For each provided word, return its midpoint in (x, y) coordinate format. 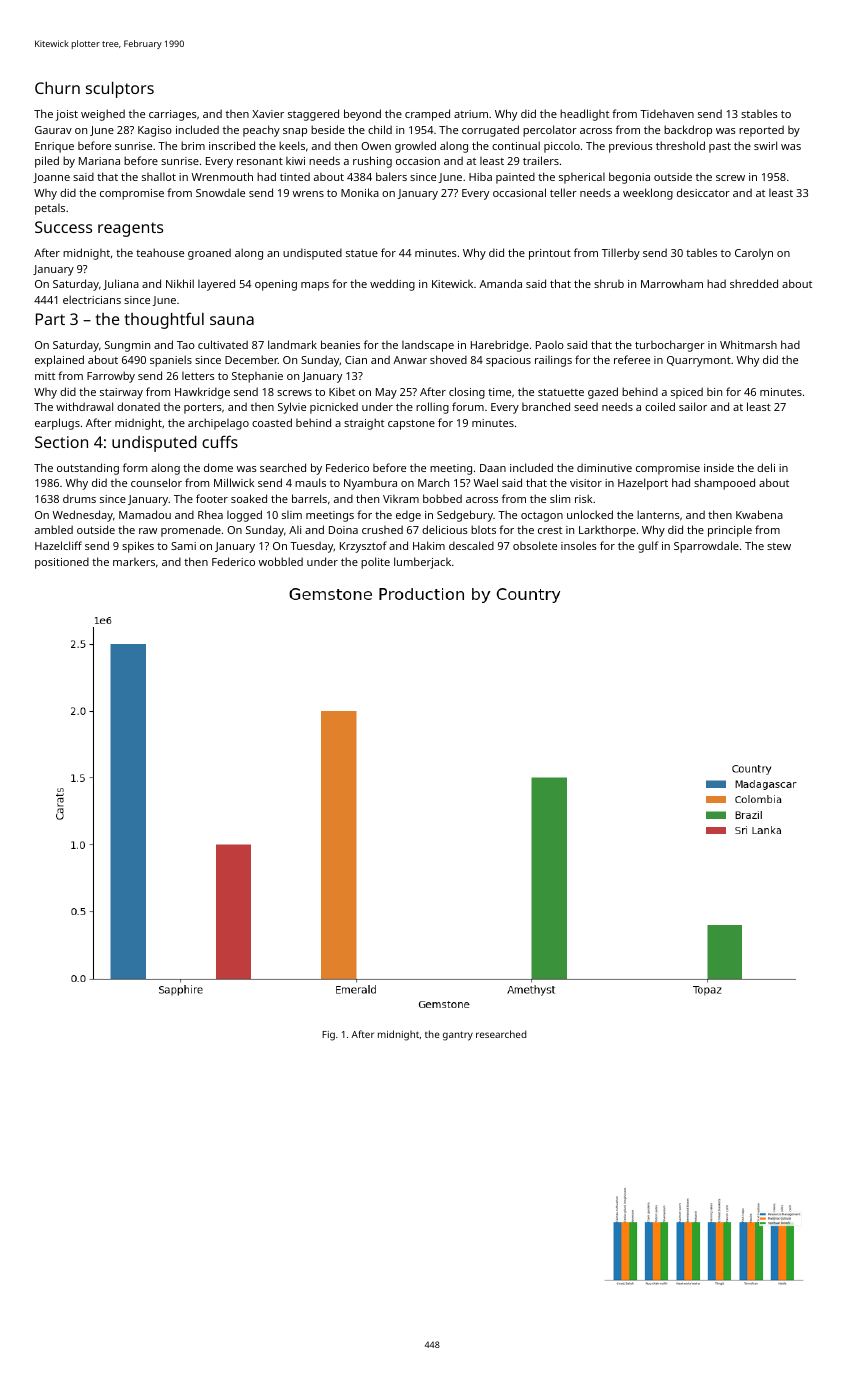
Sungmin (127, 346)
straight (364, 424)
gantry (458, 1036)
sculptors (120, 90)
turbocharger (670, 346)
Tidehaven (667, 113)
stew (779, 546)
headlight (584, 115)
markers (134, 562)
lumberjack (422, 563)
